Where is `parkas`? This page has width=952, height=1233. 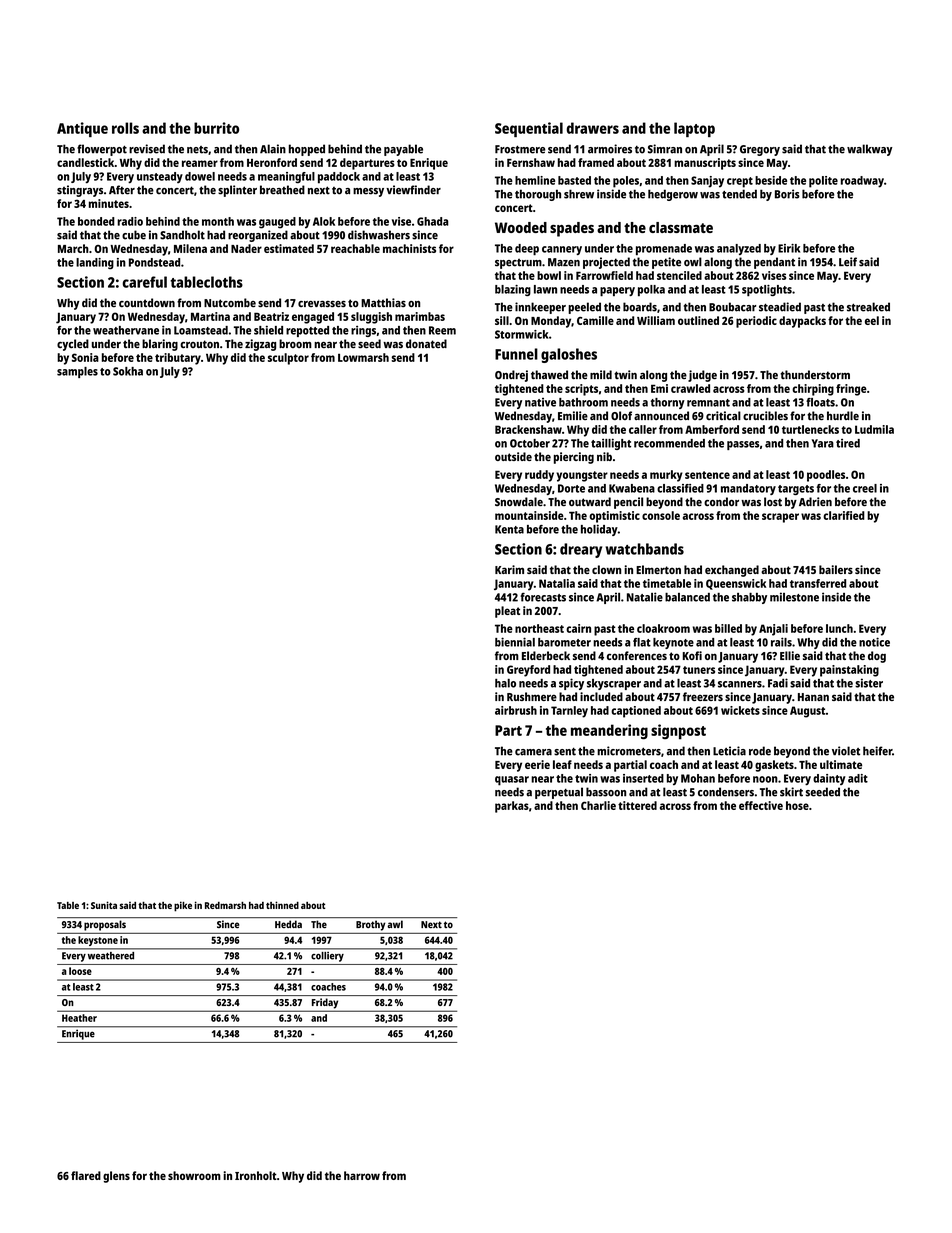 parkas is located at coordinates (512, 807).
